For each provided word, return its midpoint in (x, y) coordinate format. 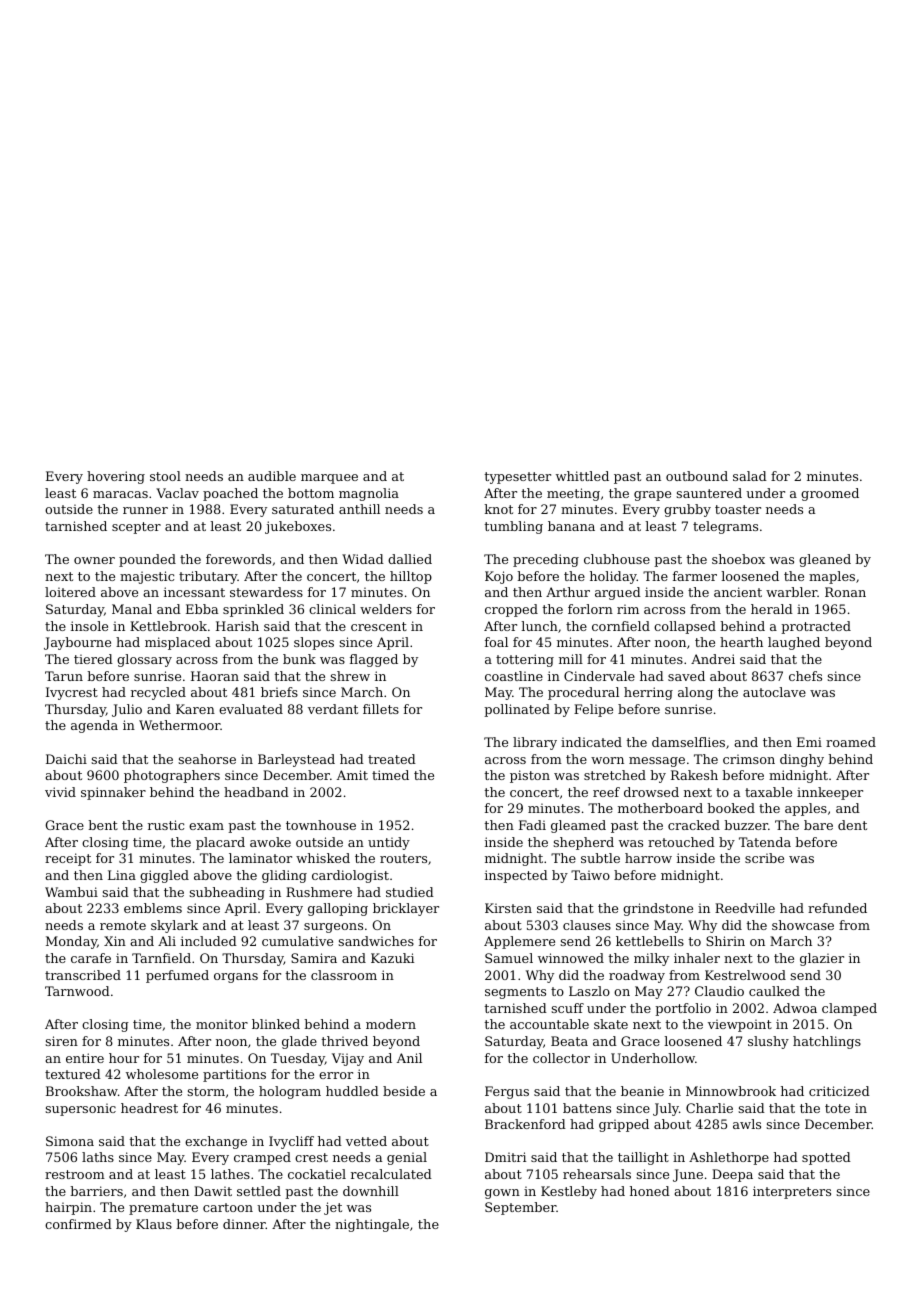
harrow (648, 858)
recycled (158, 693)
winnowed (571, 958)
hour (124, 1058)
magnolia (369, 494)
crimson (749, 759)
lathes (230, 1174)
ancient (738, 592)
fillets (381, 709)
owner (94, 560)
